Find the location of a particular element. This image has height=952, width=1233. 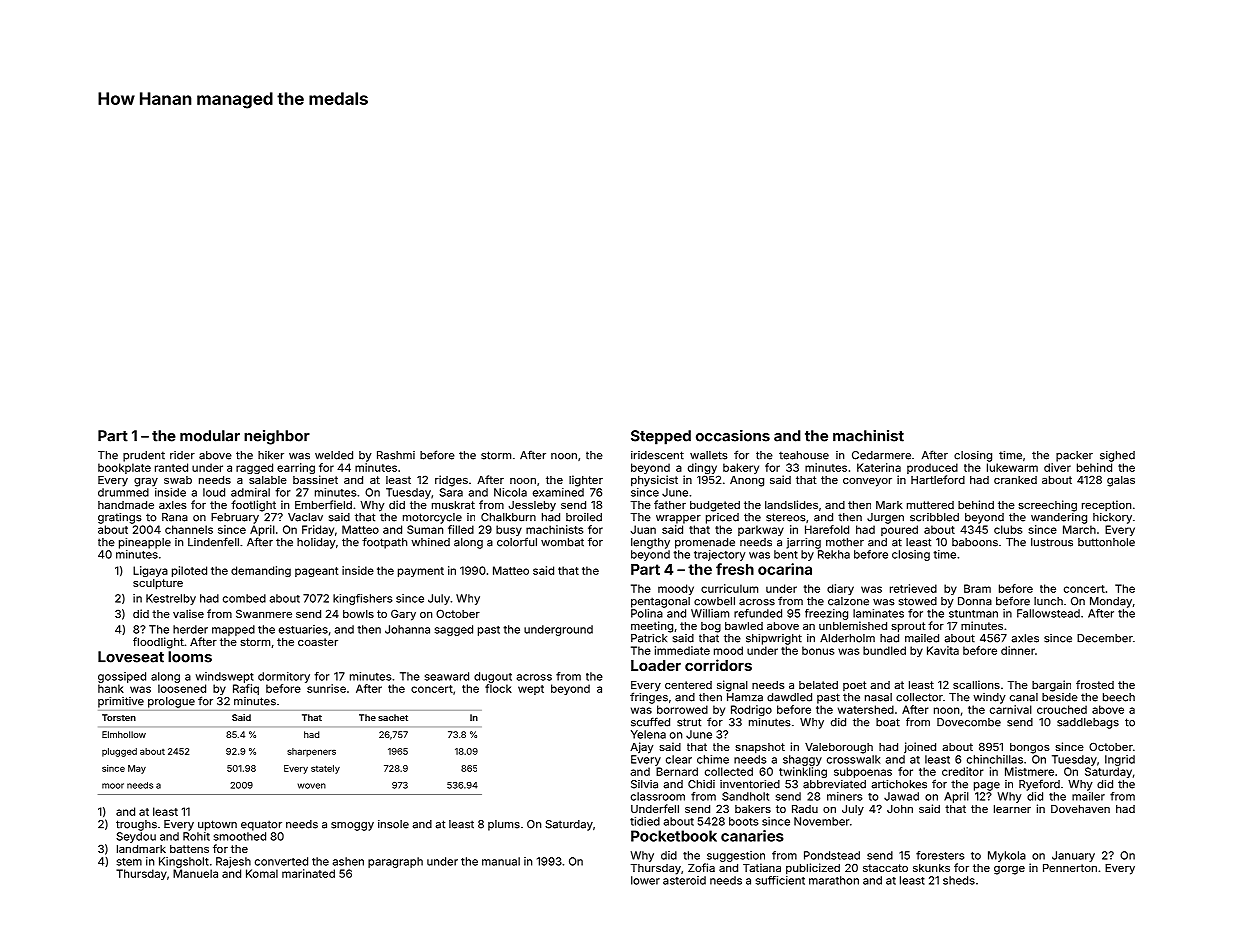

pentagonal is located at coordinates (660, 602).
